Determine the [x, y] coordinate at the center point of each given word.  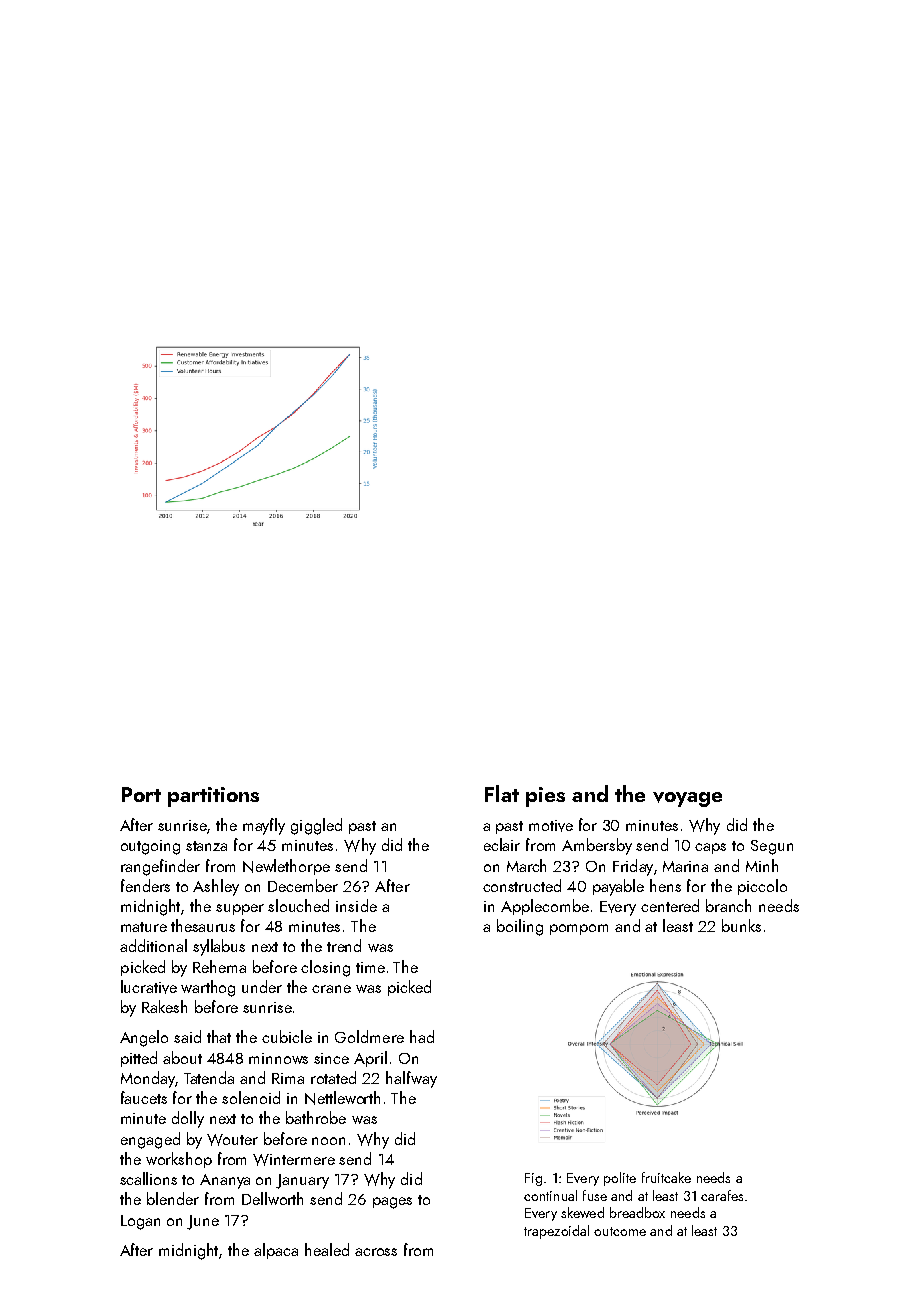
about [182, 1057]
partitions [213, 797]
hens [665, 885]
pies [545, 797]
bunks [741, 925]
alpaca [276, 1251]
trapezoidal [556, 1232]
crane [331, 989]
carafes [722, 1195]
